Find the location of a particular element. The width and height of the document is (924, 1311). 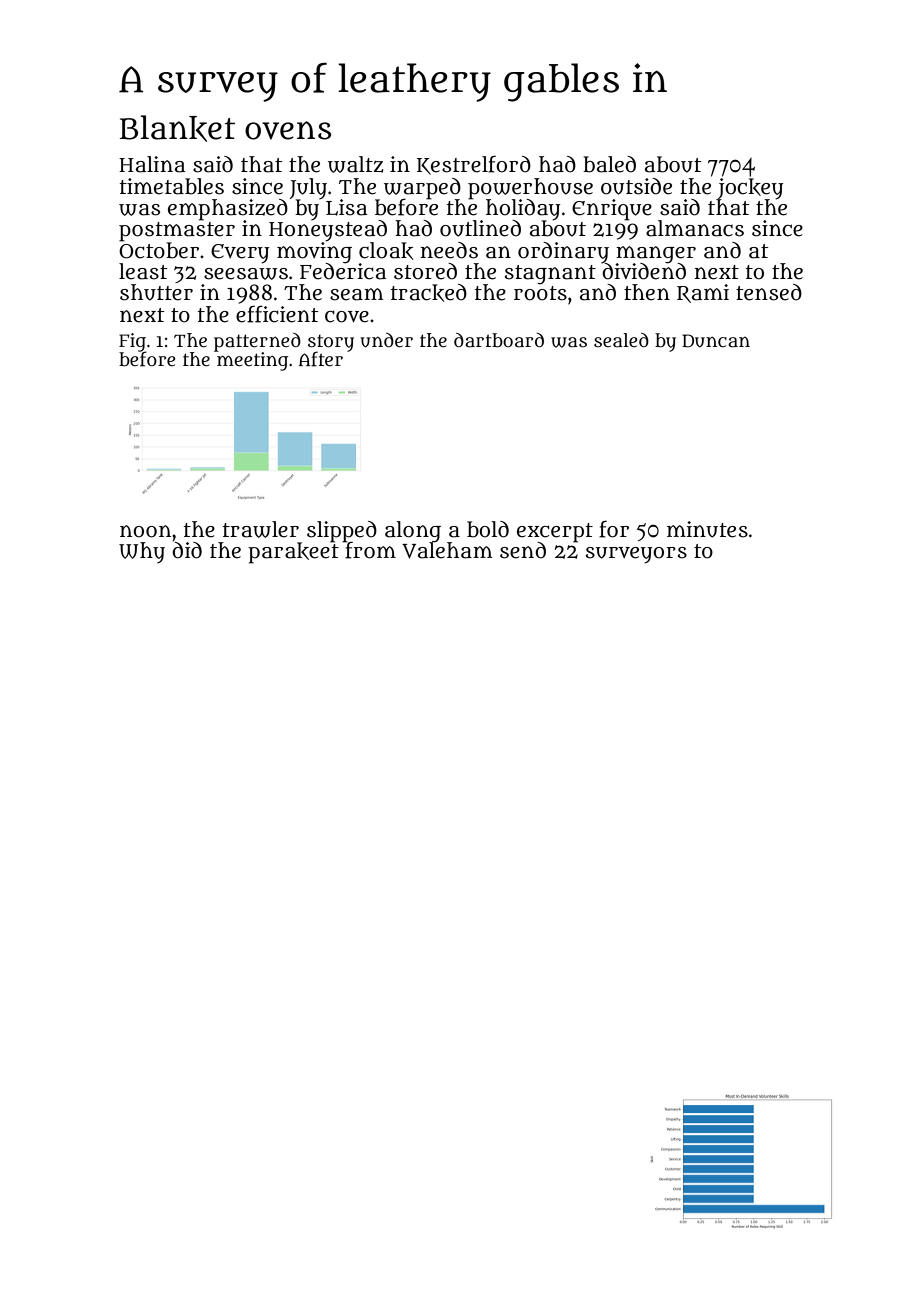

Duncan is located at coordinates (716, 341).
